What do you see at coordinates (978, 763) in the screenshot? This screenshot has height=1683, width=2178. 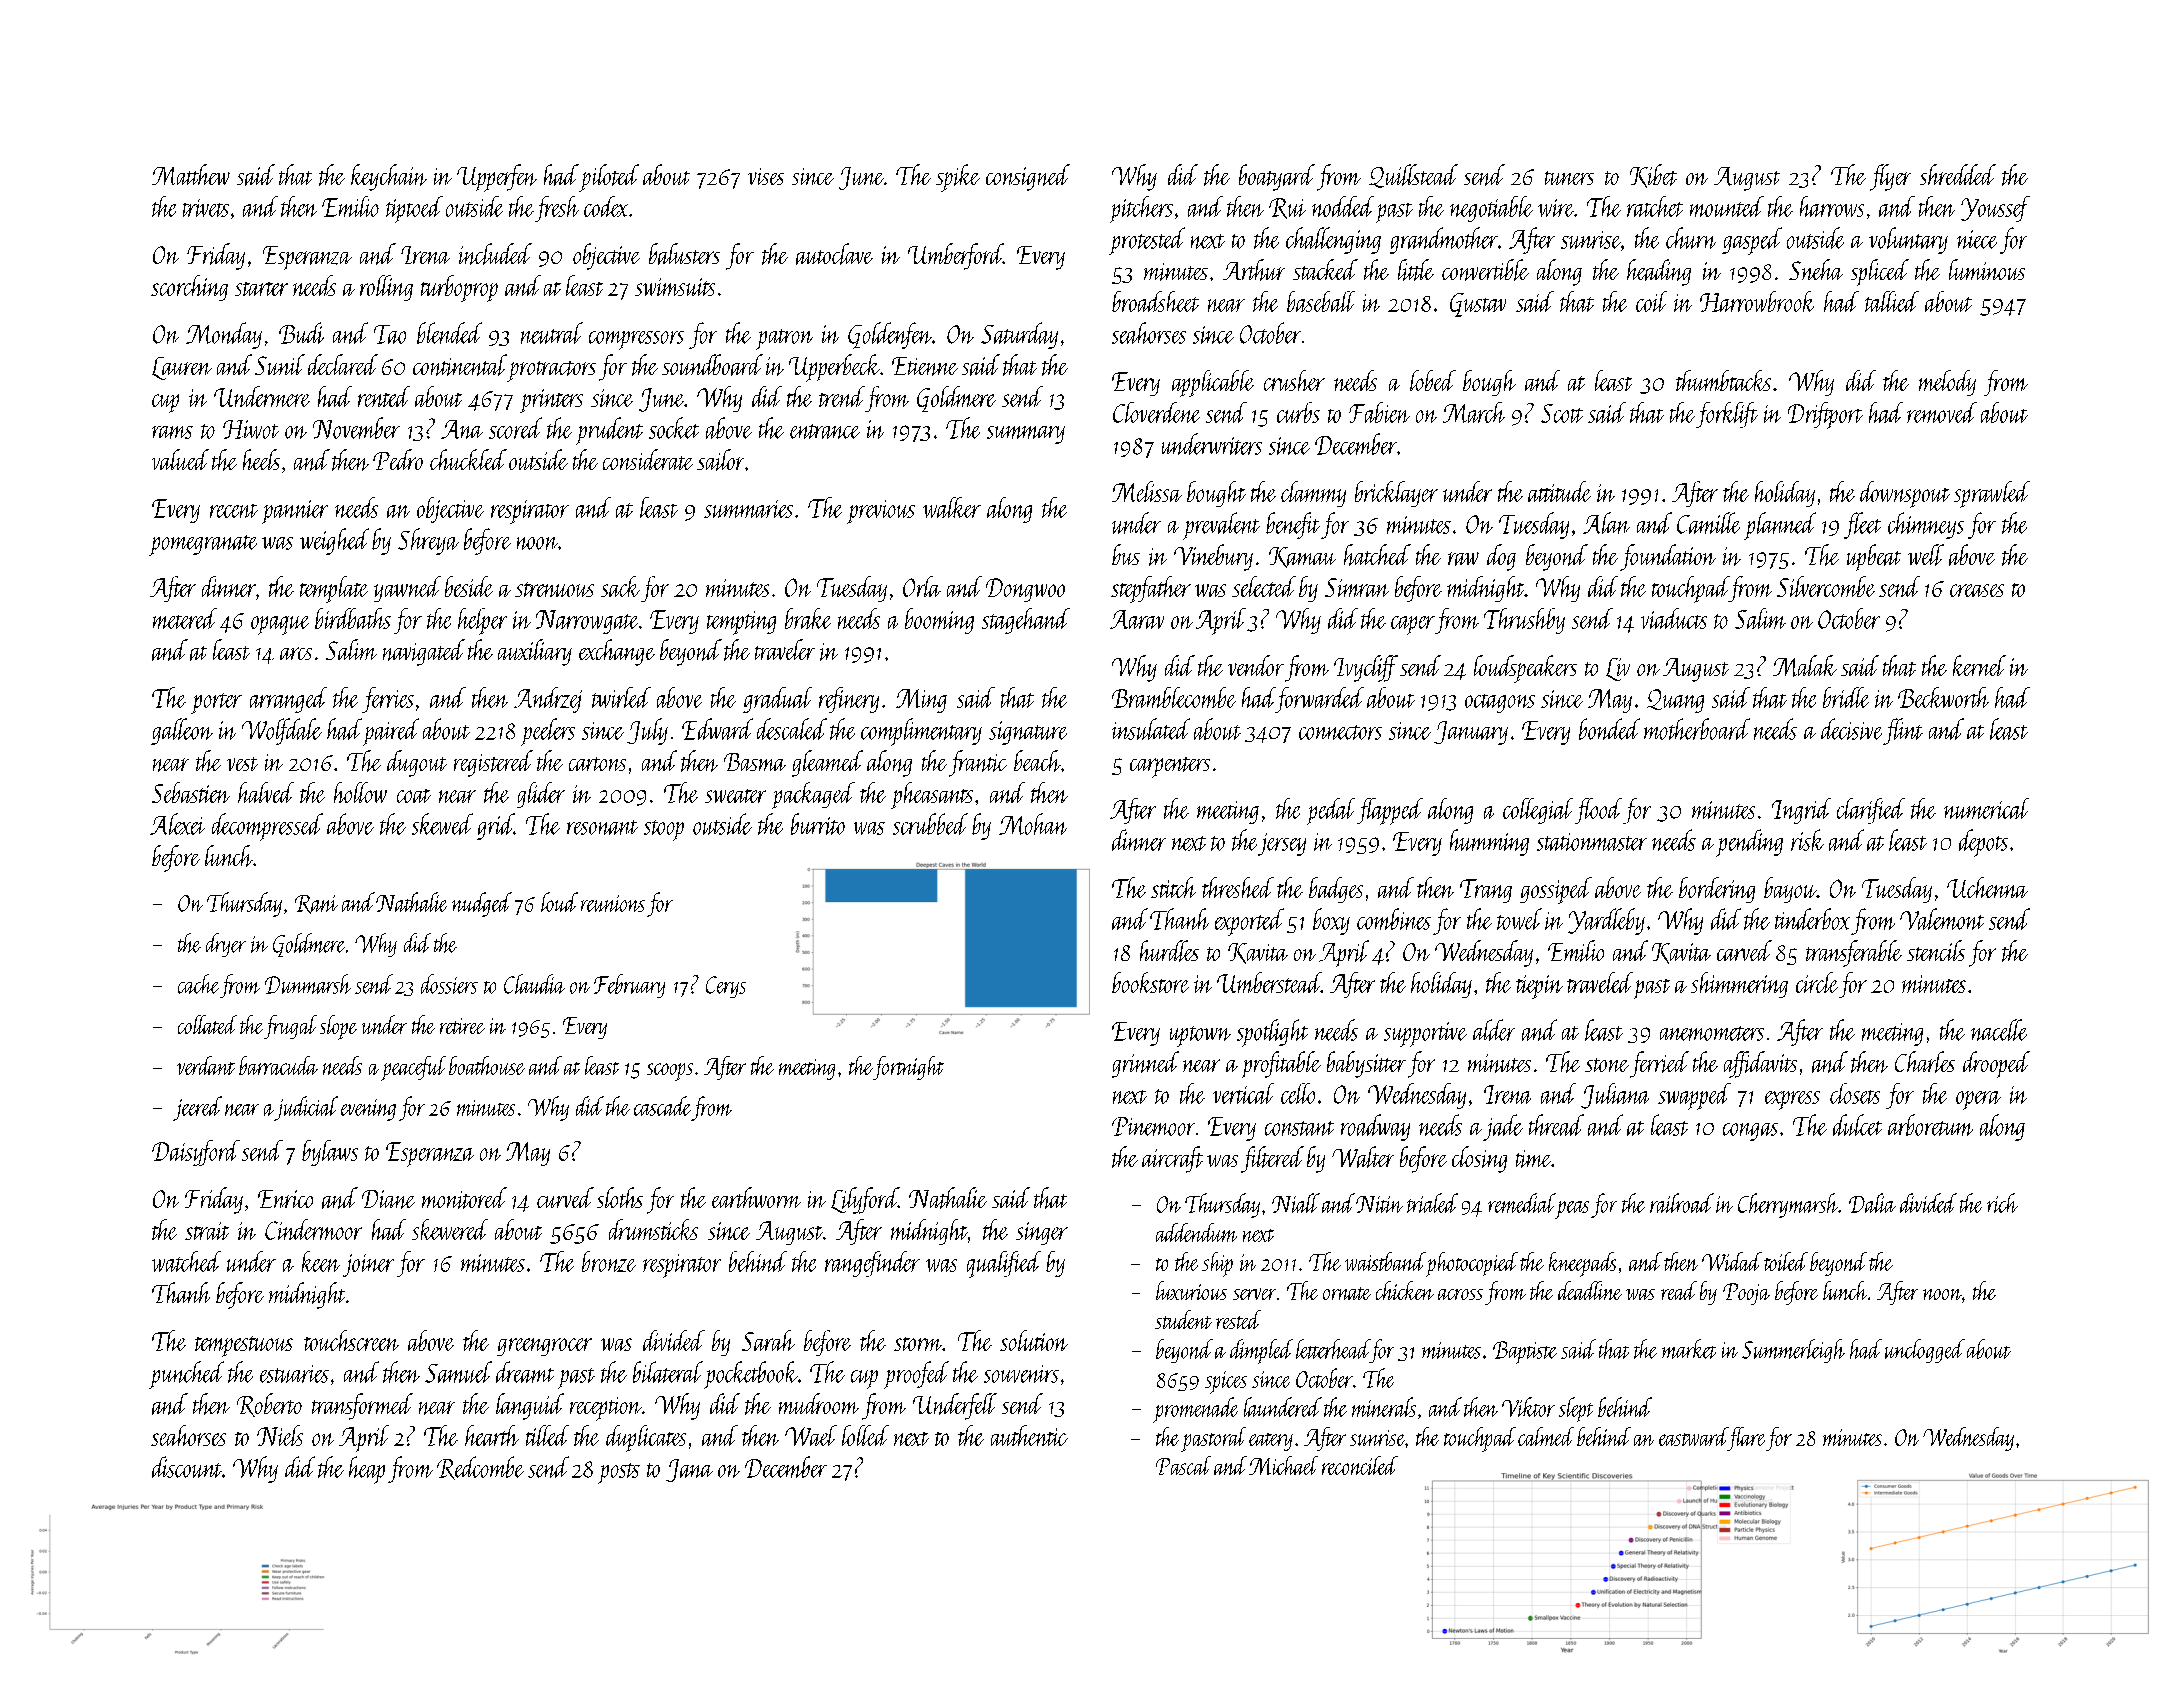 I see `frantic` at bounding box center [978, 763].
